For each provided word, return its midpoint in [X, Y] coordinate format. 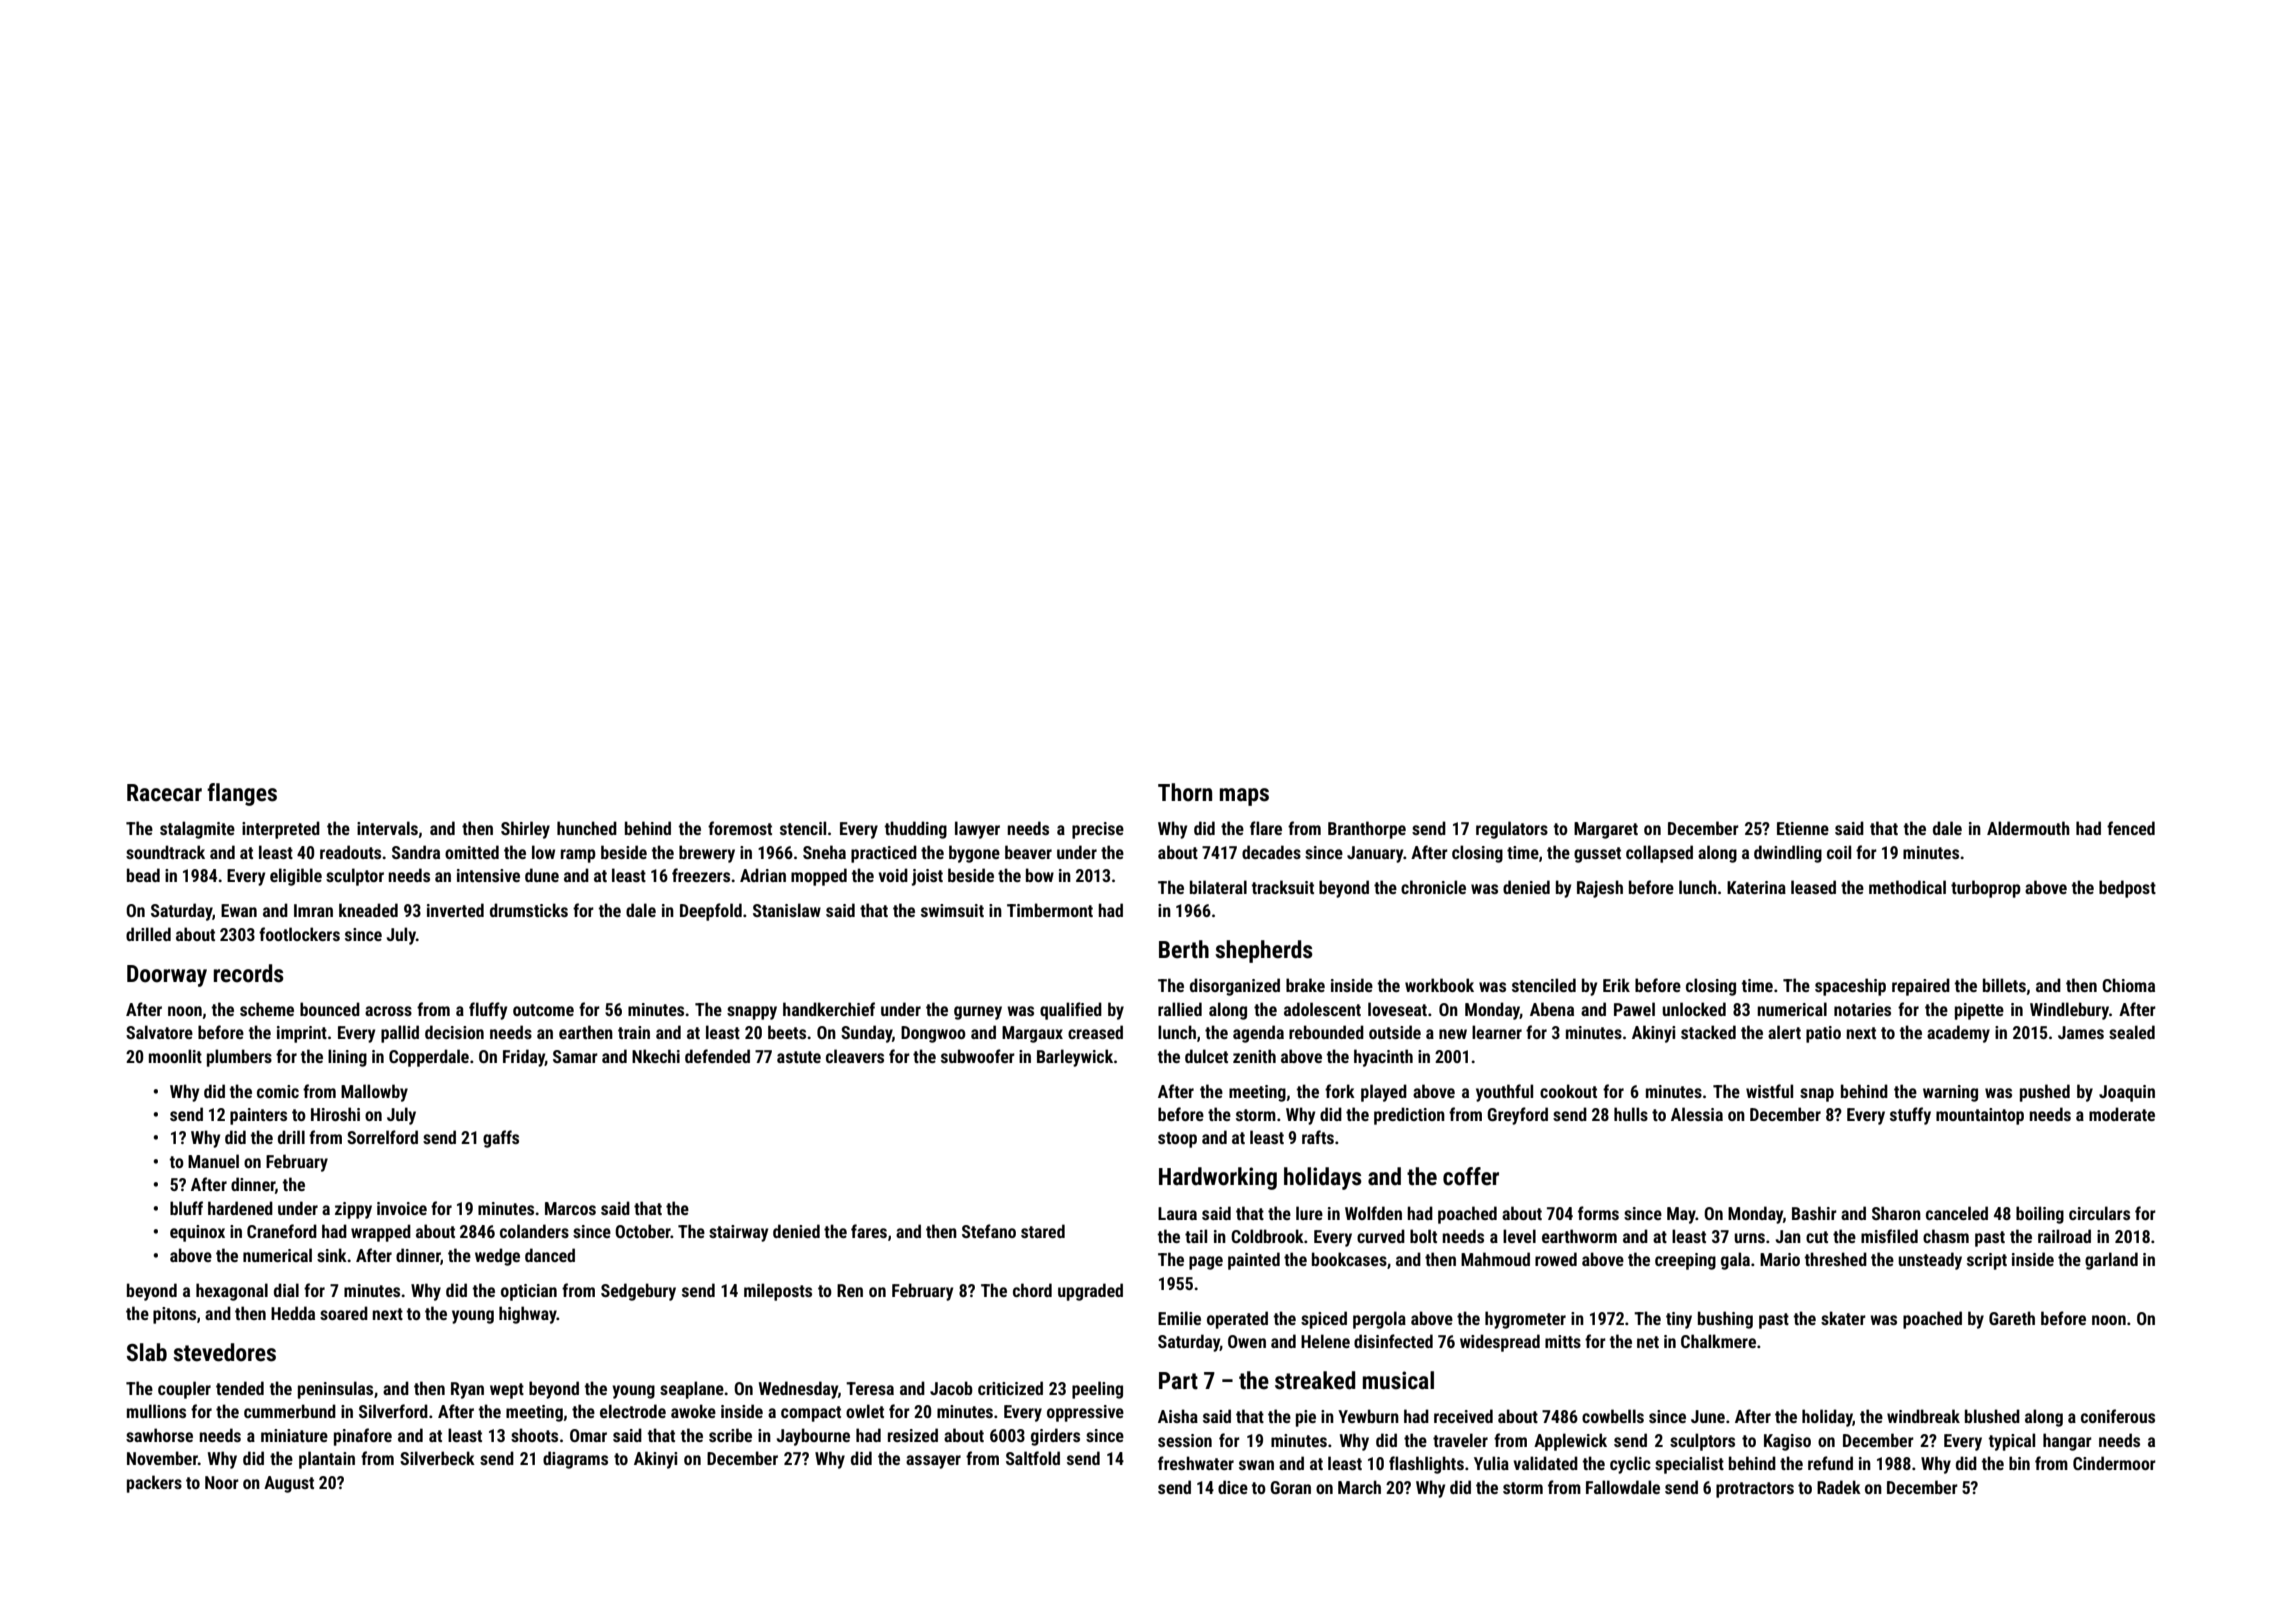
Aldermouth [2028, 828]
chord [1032, 1290]
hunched [587, 828]
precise [1098, 830]
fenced [2131, 828]
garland [2111, 1261]
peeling [1097, 1390]
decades [1271, 852]
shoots [534, 1435]
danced [550, 1255]
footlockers [299, 934]
